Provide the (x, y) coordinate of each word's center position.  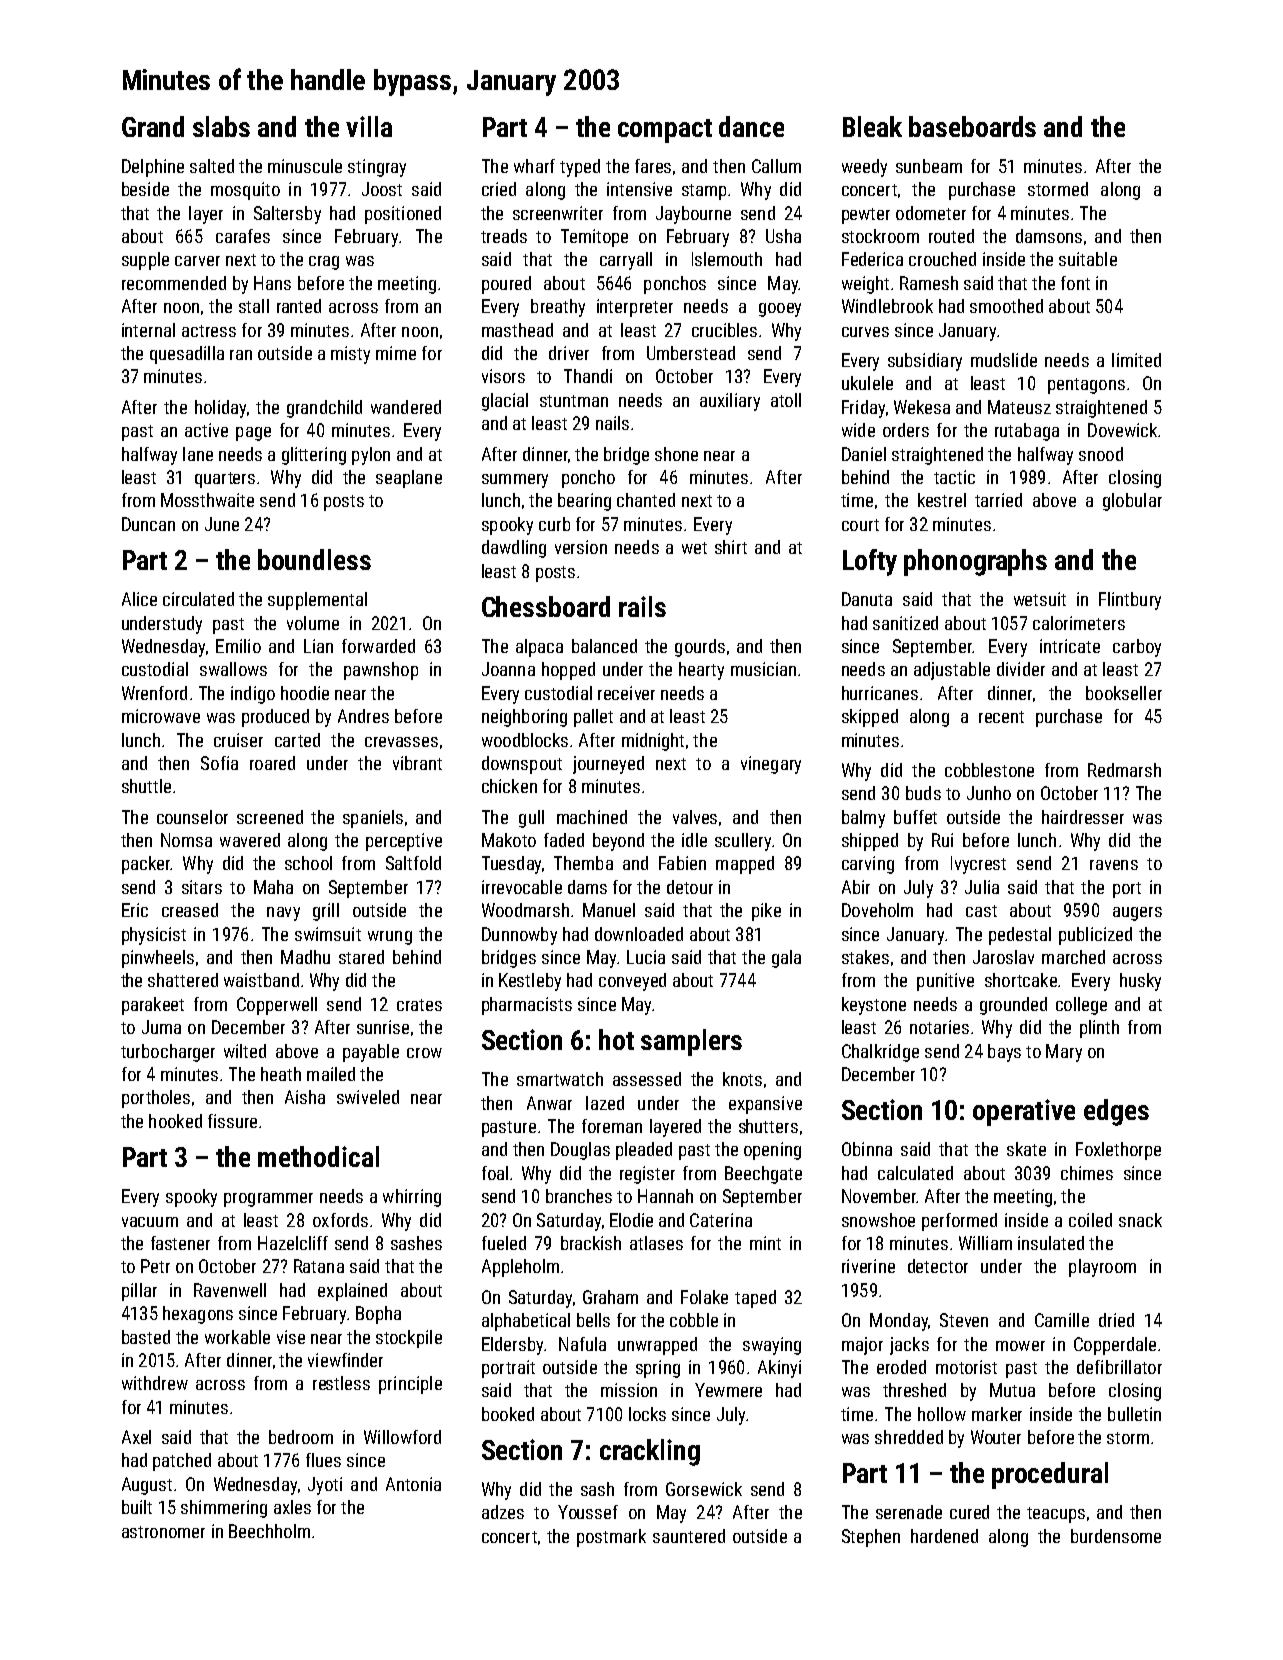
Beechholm (269, 1531)
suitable (1088, 259)
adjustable (952, 671)
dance (751, 126)
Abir (856, 887)
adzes (503, 1512)
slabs (221, 126)
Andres (363, 716)
